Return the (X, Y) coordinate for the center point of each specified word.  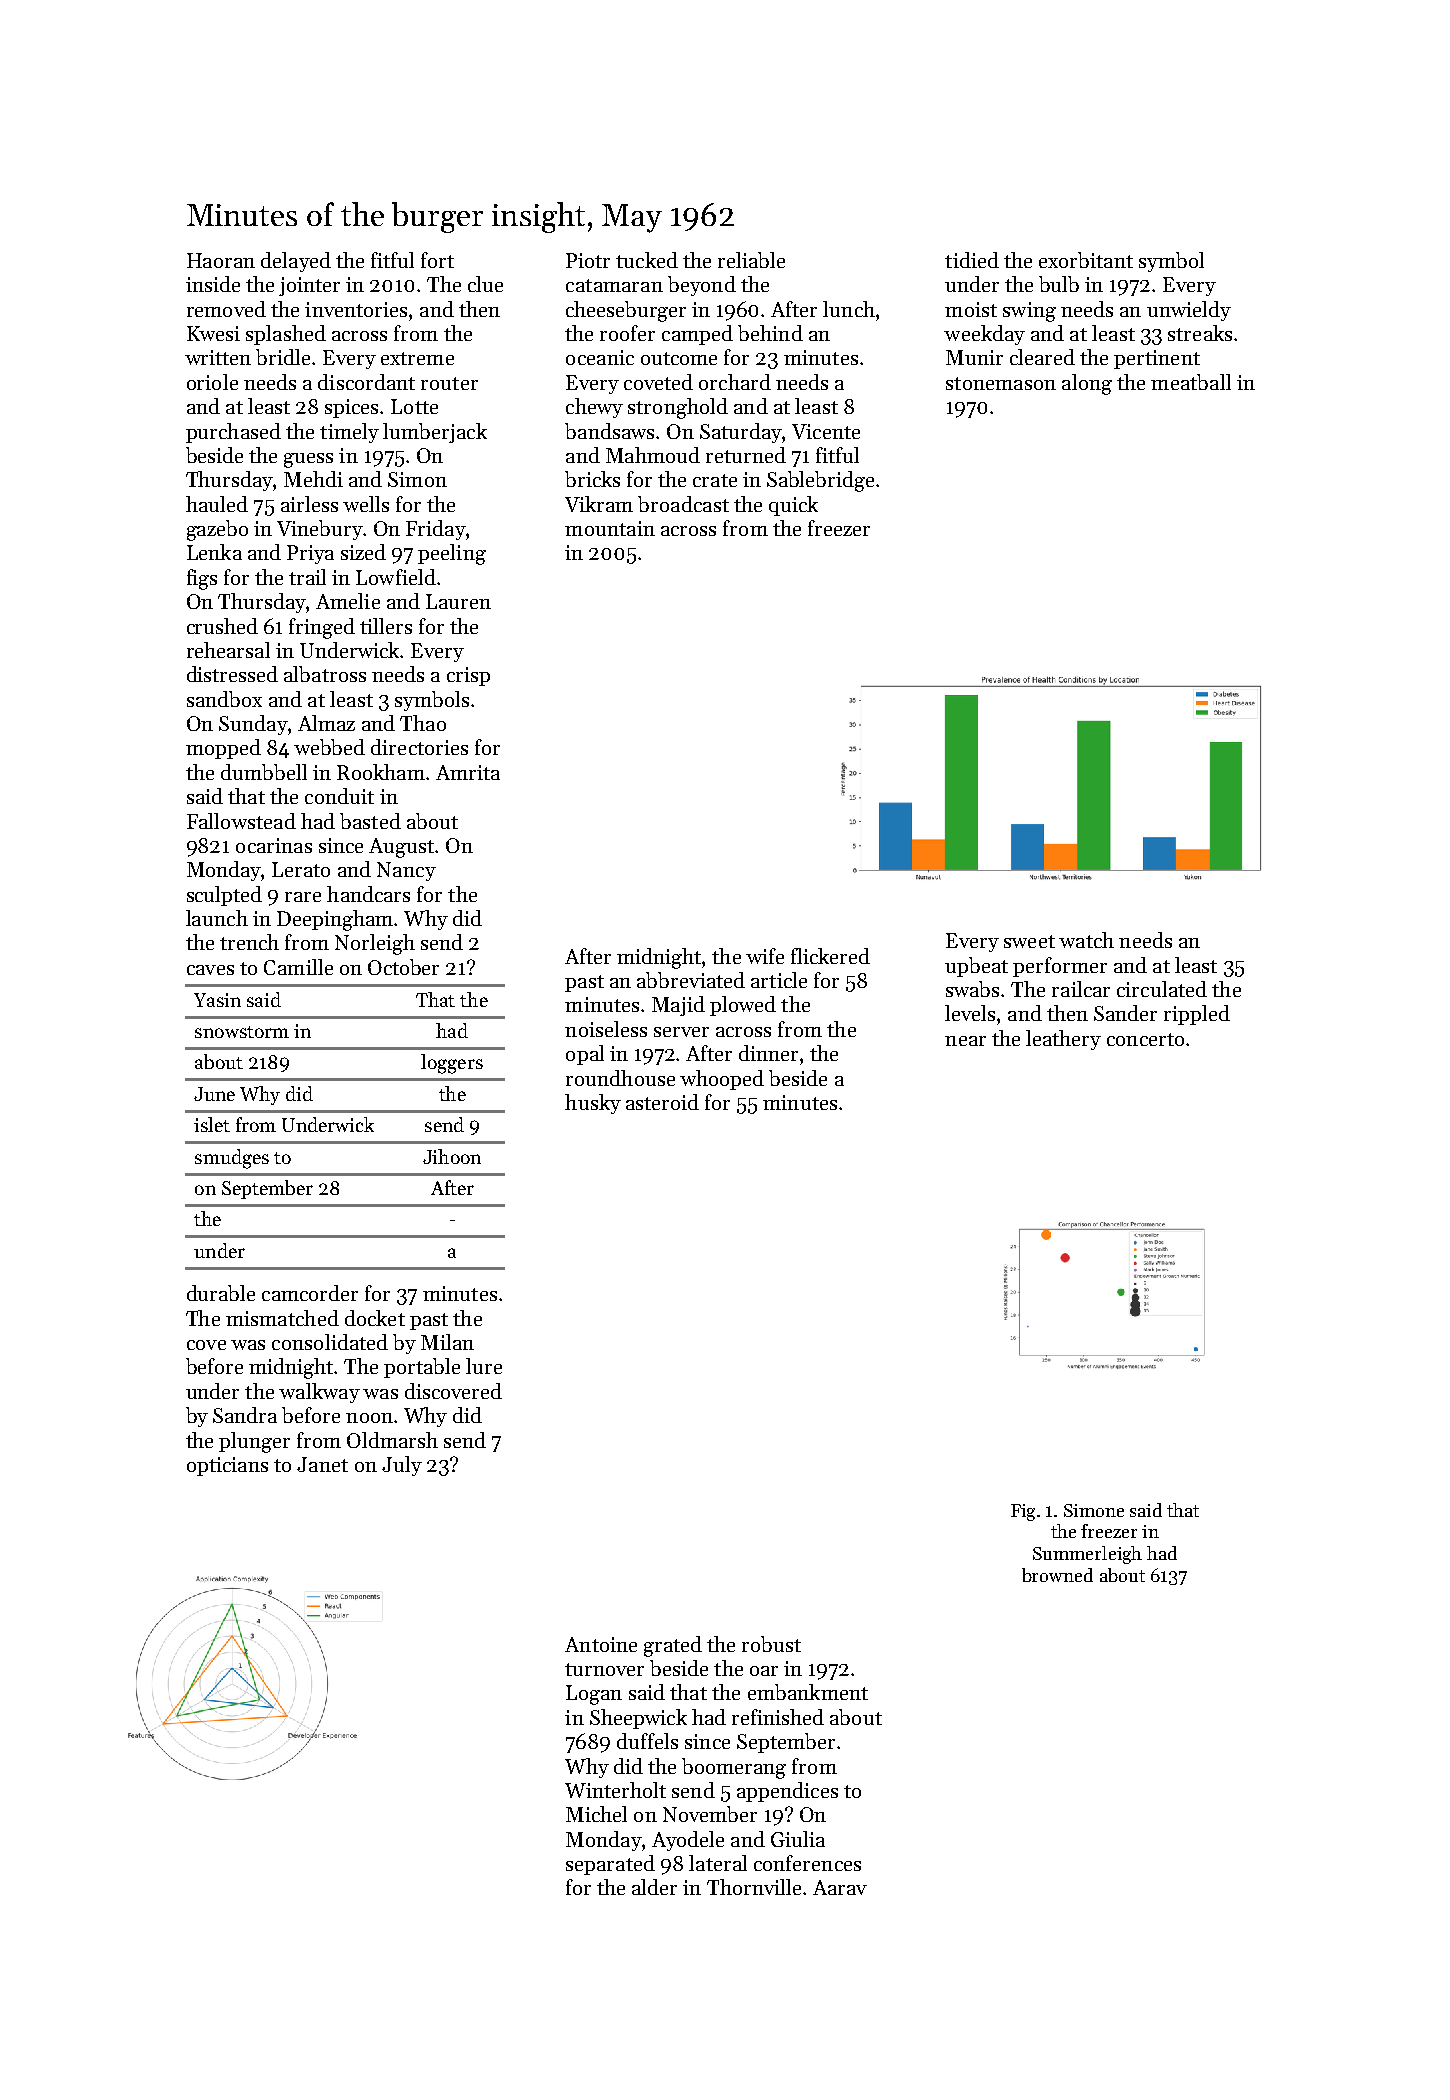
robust (771, 1644)
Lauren (458, 601)
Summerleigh (1087, 1555)
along (1087, 384)
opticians (227, 1466)
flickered (830, 956)
